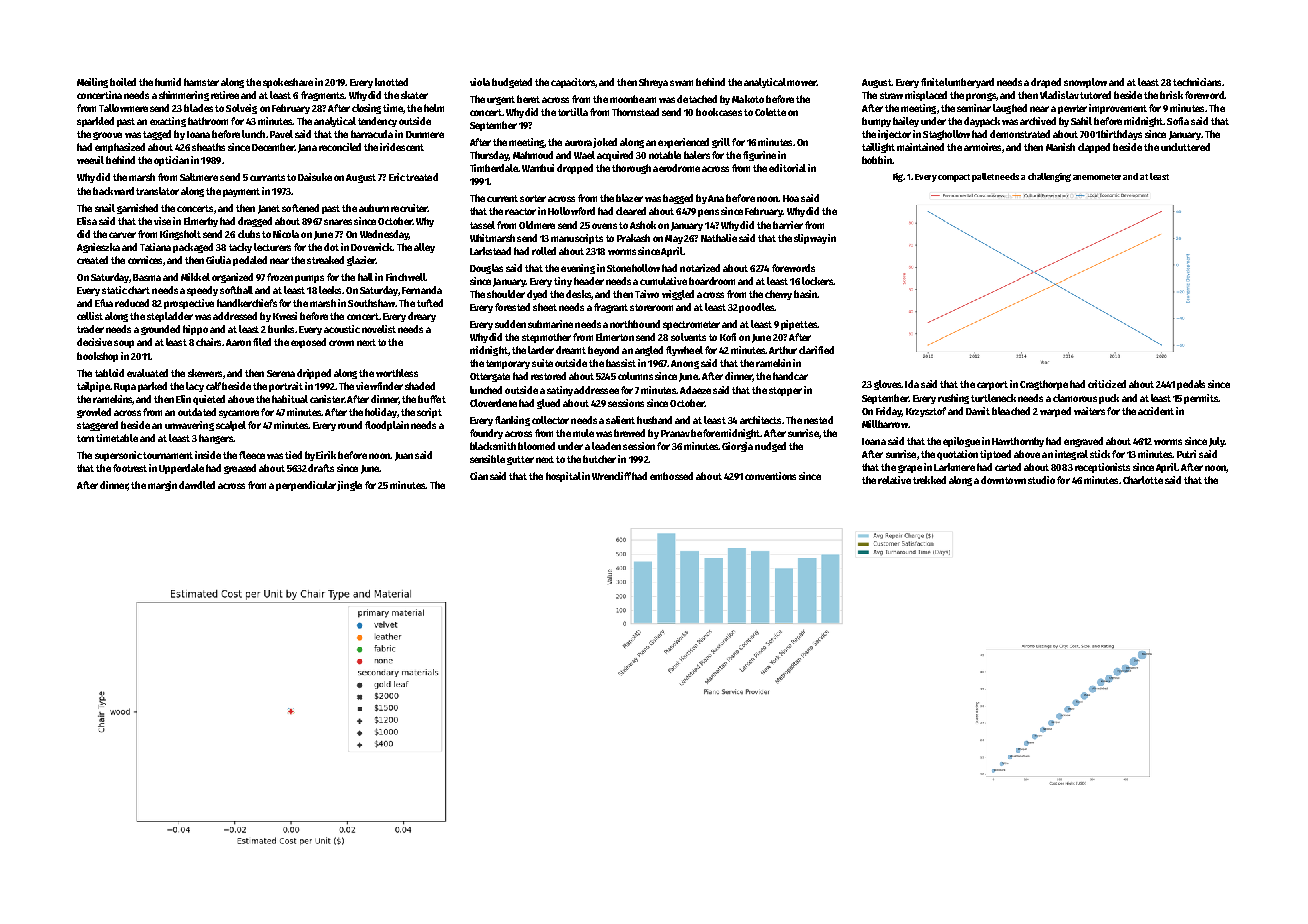 This screenshot has height=924, width=1308. I want to click on editorial, so click(787, 168).
